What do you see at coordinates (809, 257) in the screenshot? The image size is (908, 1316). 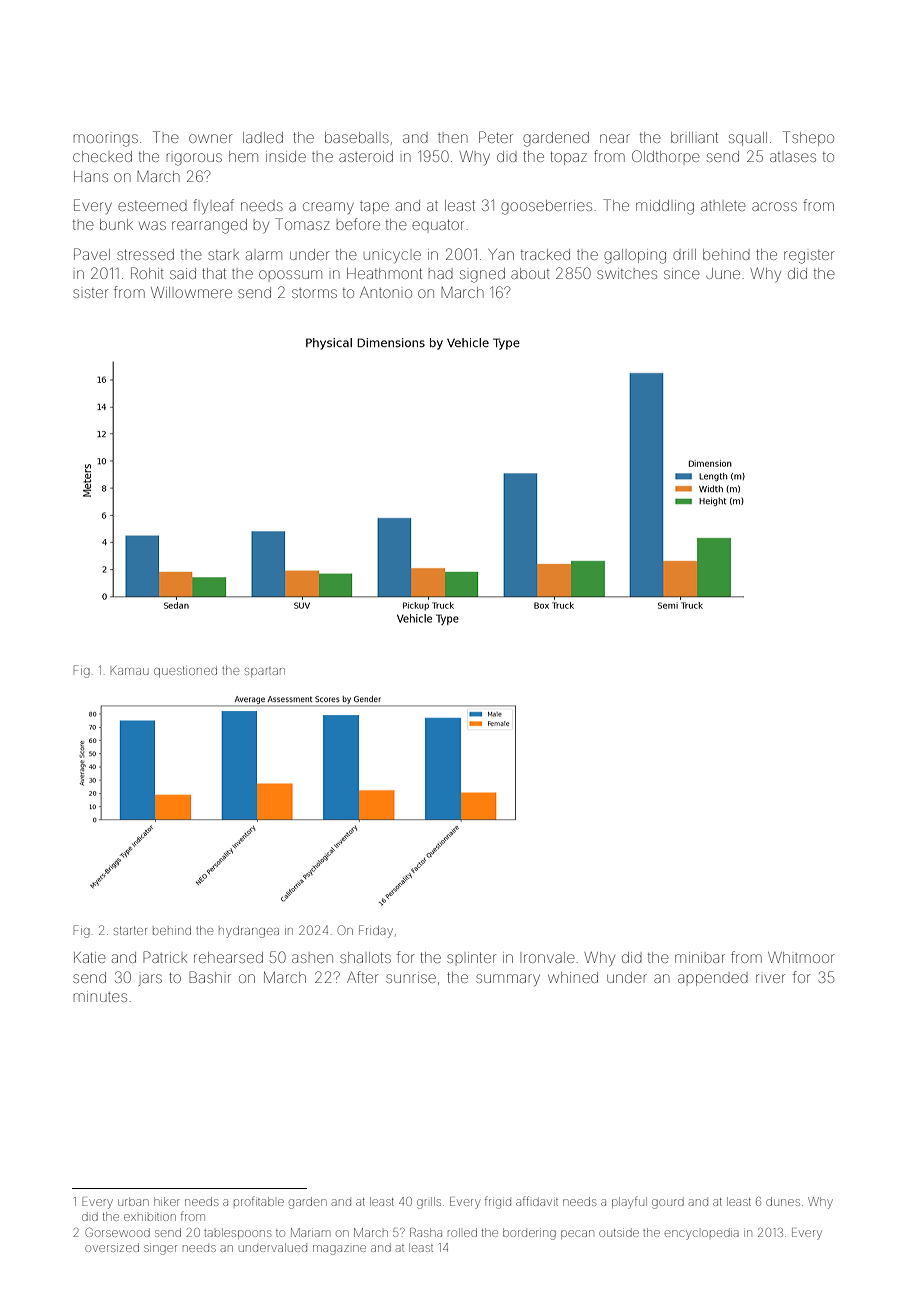 I see `register` at bounding box center [809, 257].
